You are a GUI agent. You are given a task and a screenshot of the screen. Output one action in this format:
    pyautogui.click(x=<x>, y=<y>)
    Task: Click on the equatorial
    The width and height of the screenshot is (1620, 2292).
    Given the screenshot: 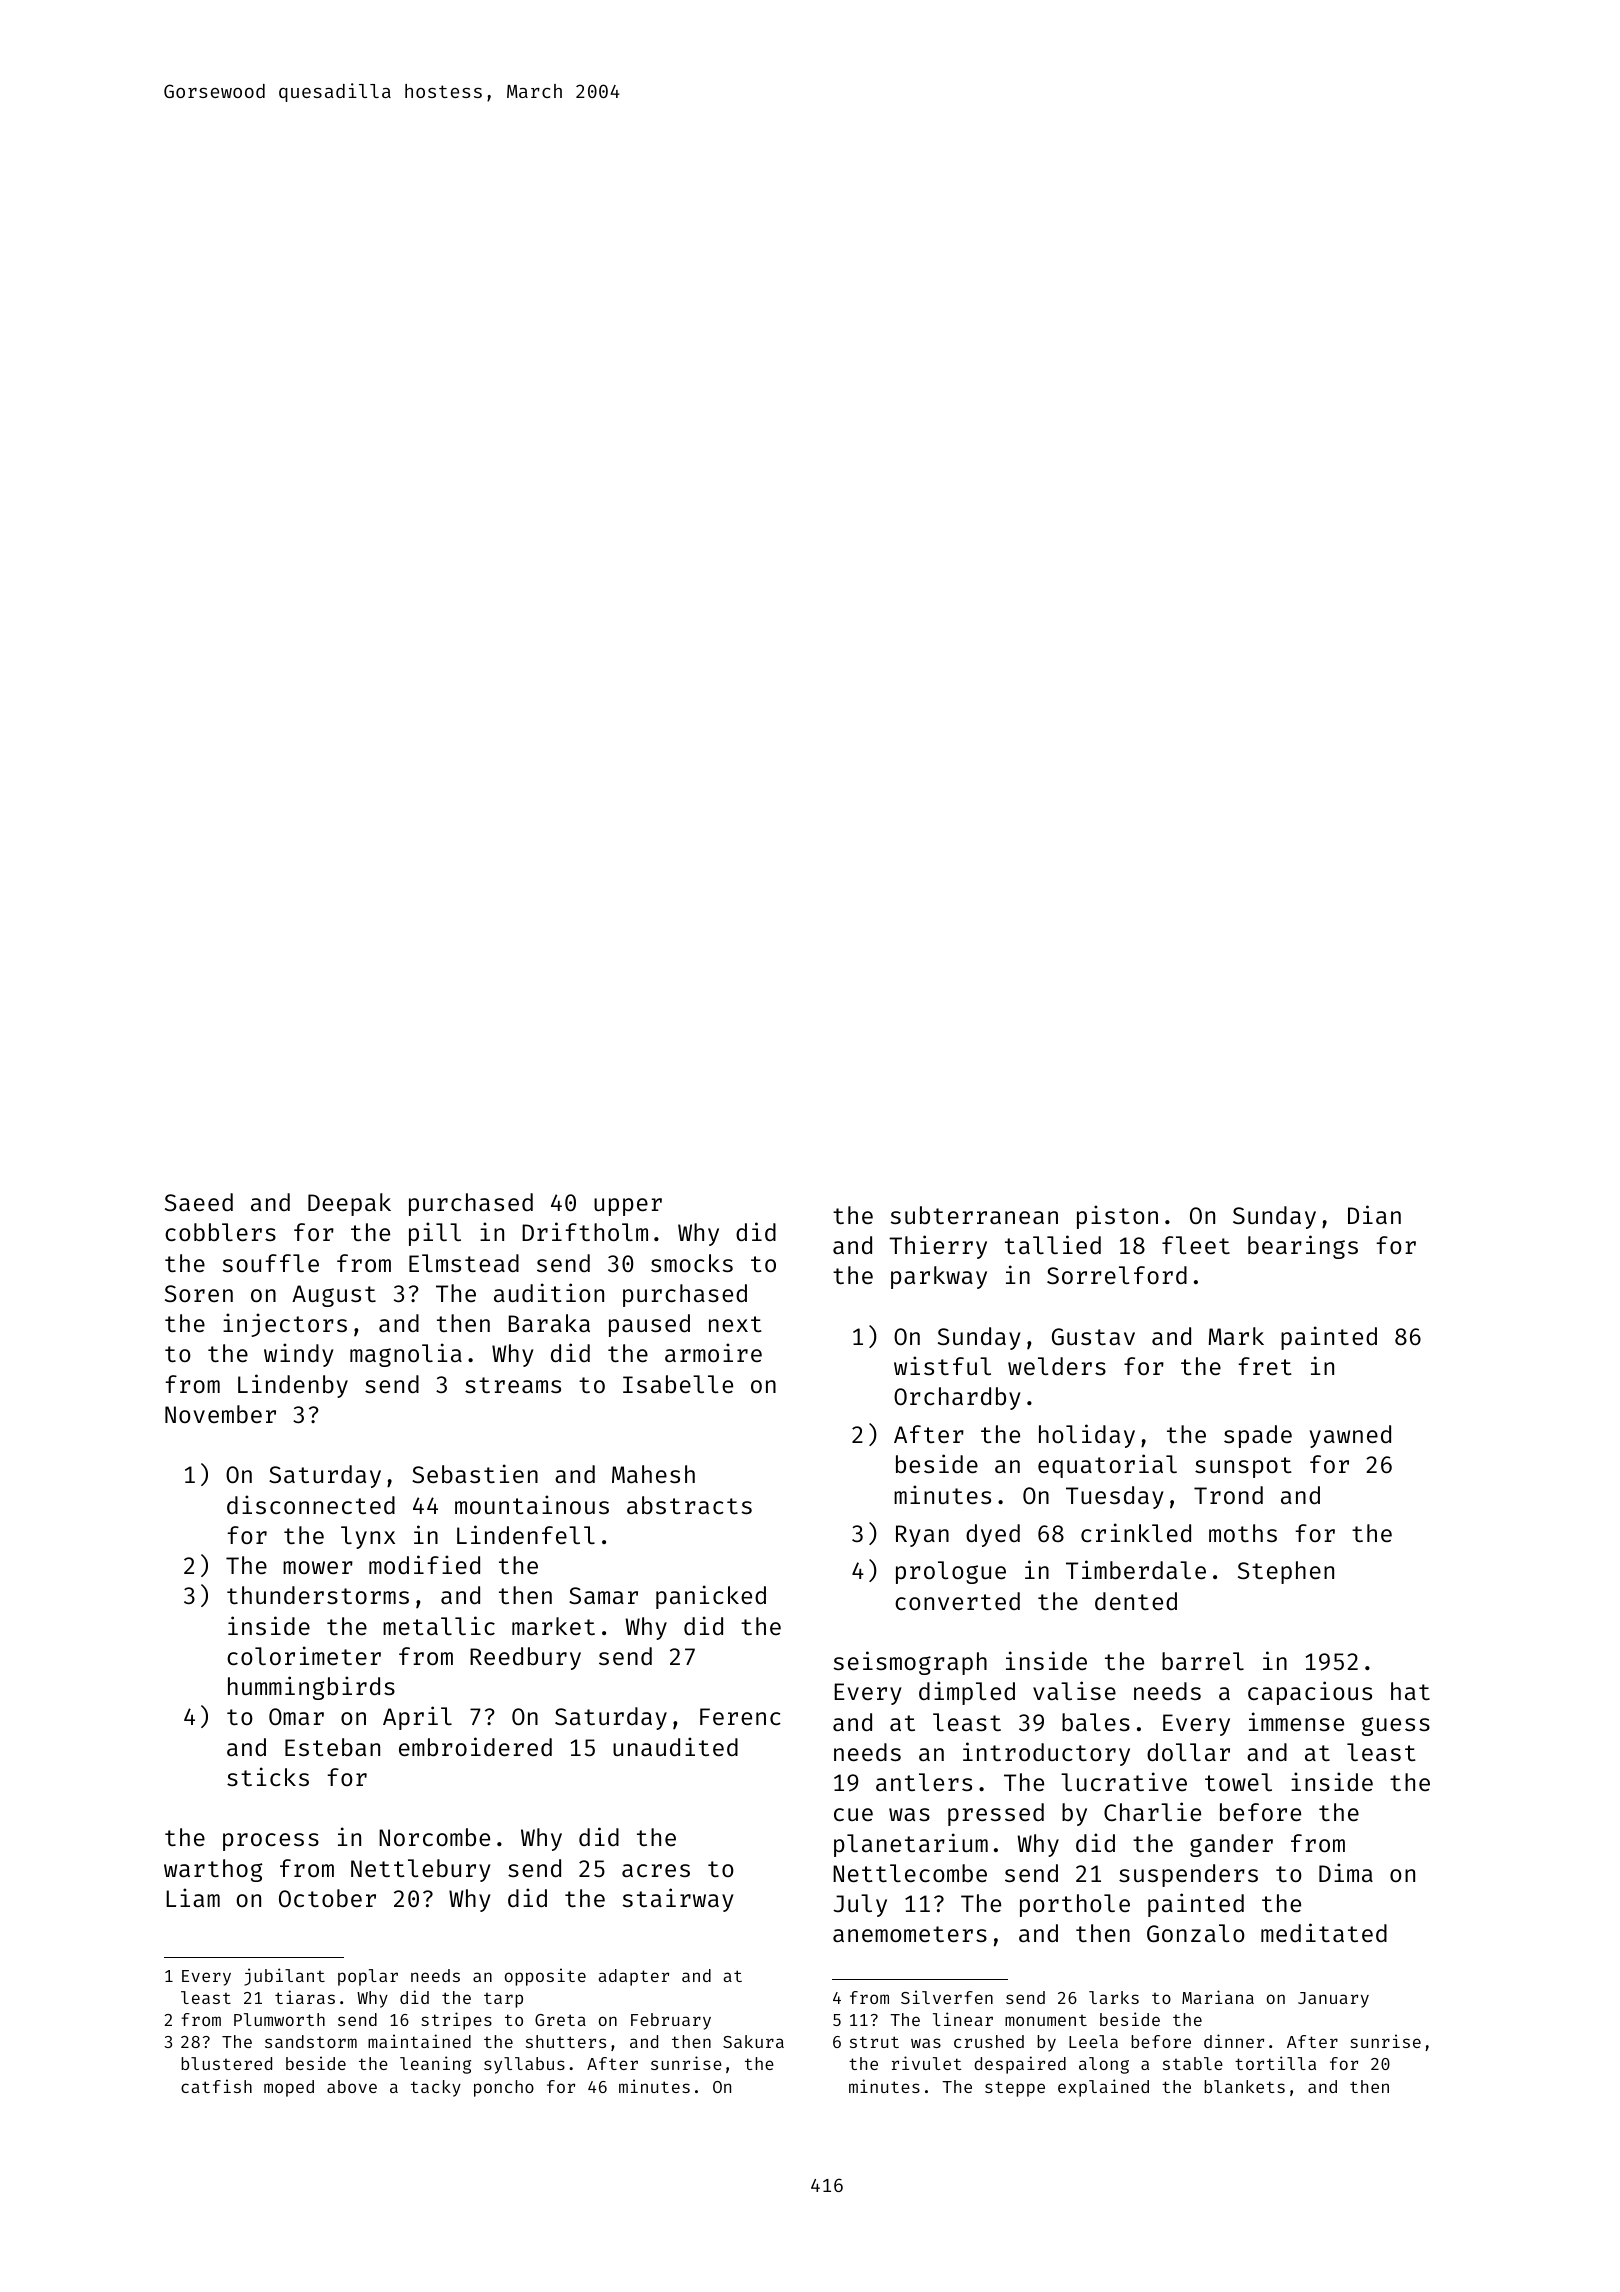 What is the action you would take?
    pyautogui.click(x=1107, y=1466)
